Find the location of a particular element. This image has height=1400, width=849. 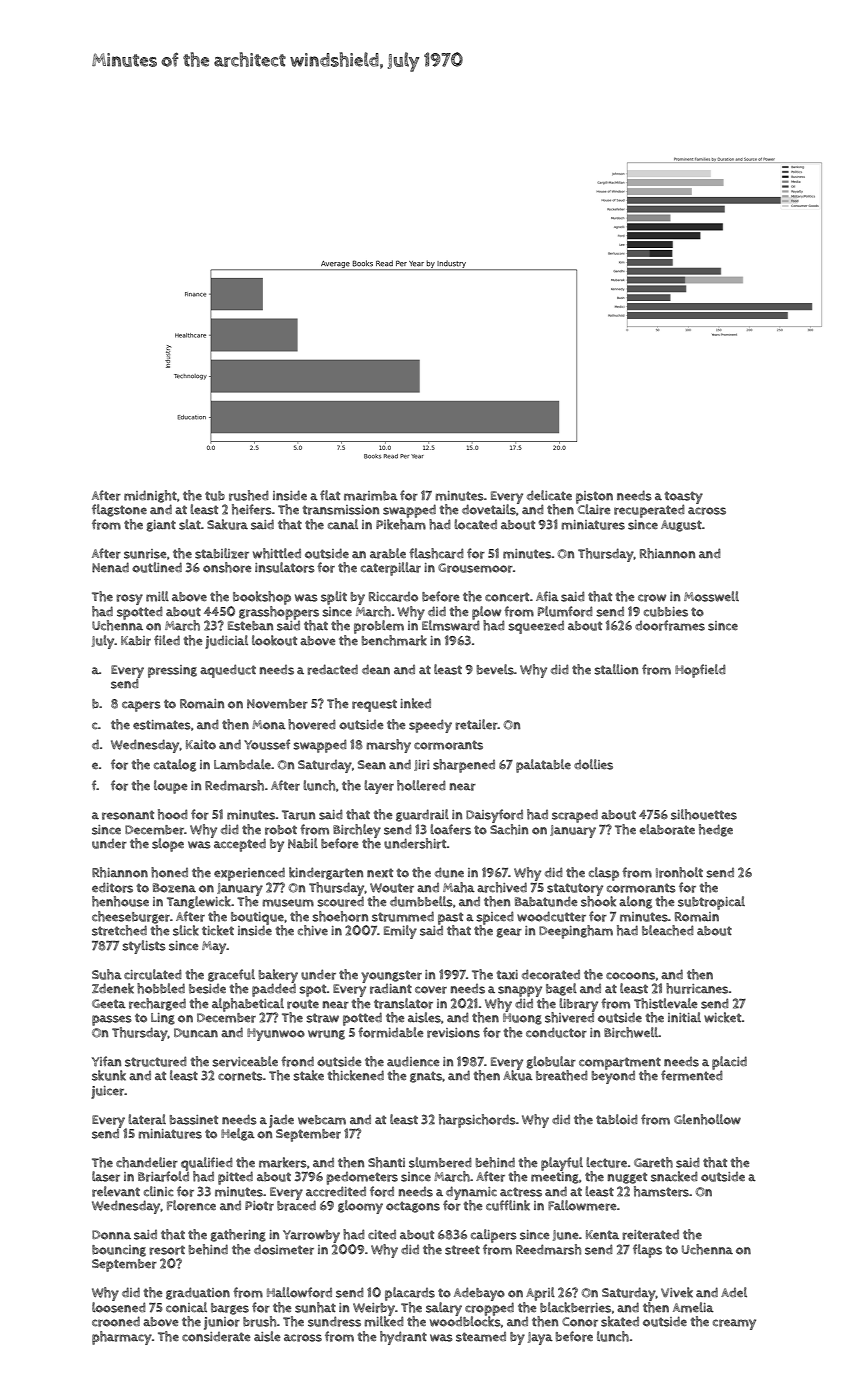

juicer is located at coordinates (107, 1092).
